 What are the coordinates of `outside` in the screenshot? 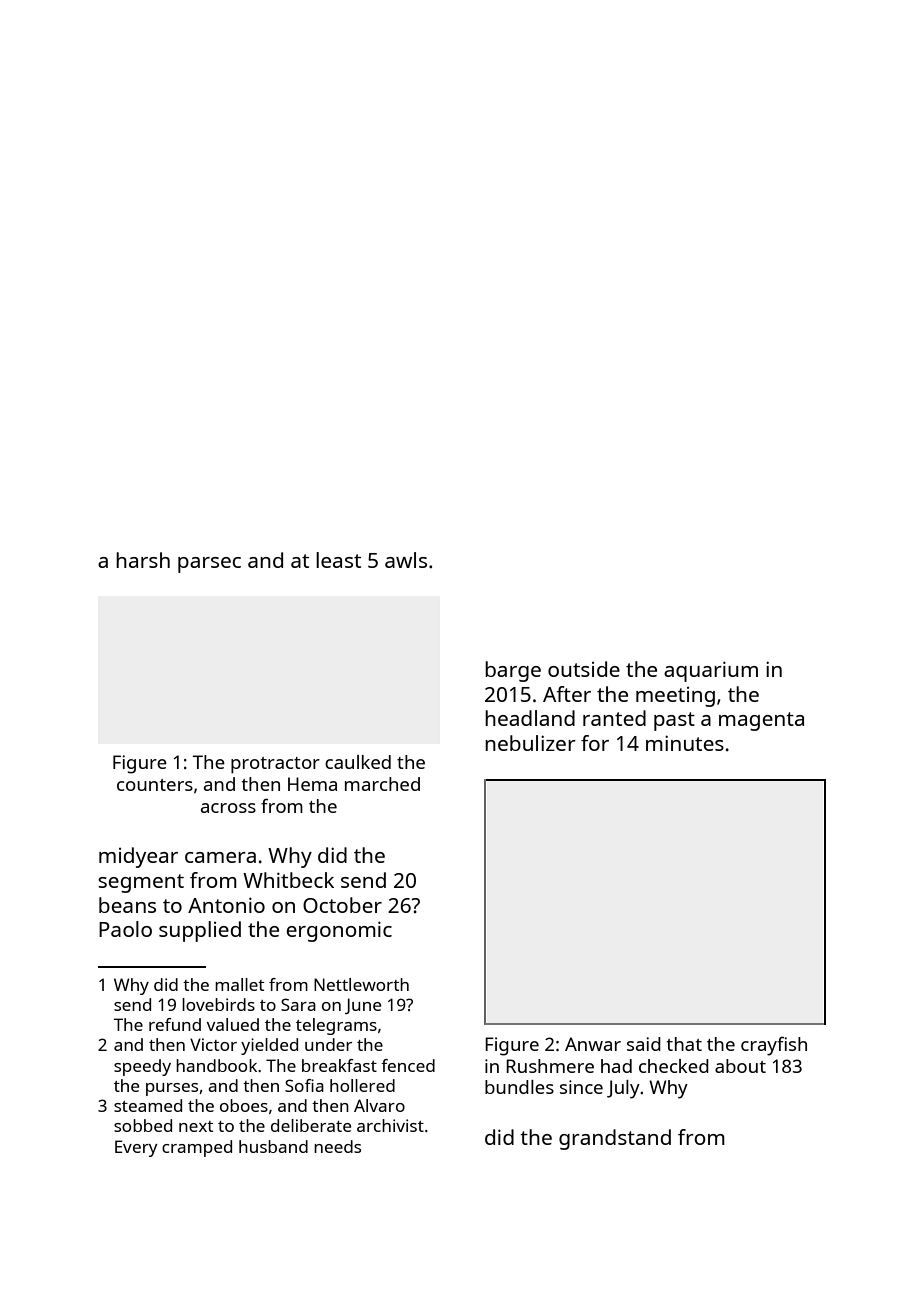 It's located at (584, 669).
